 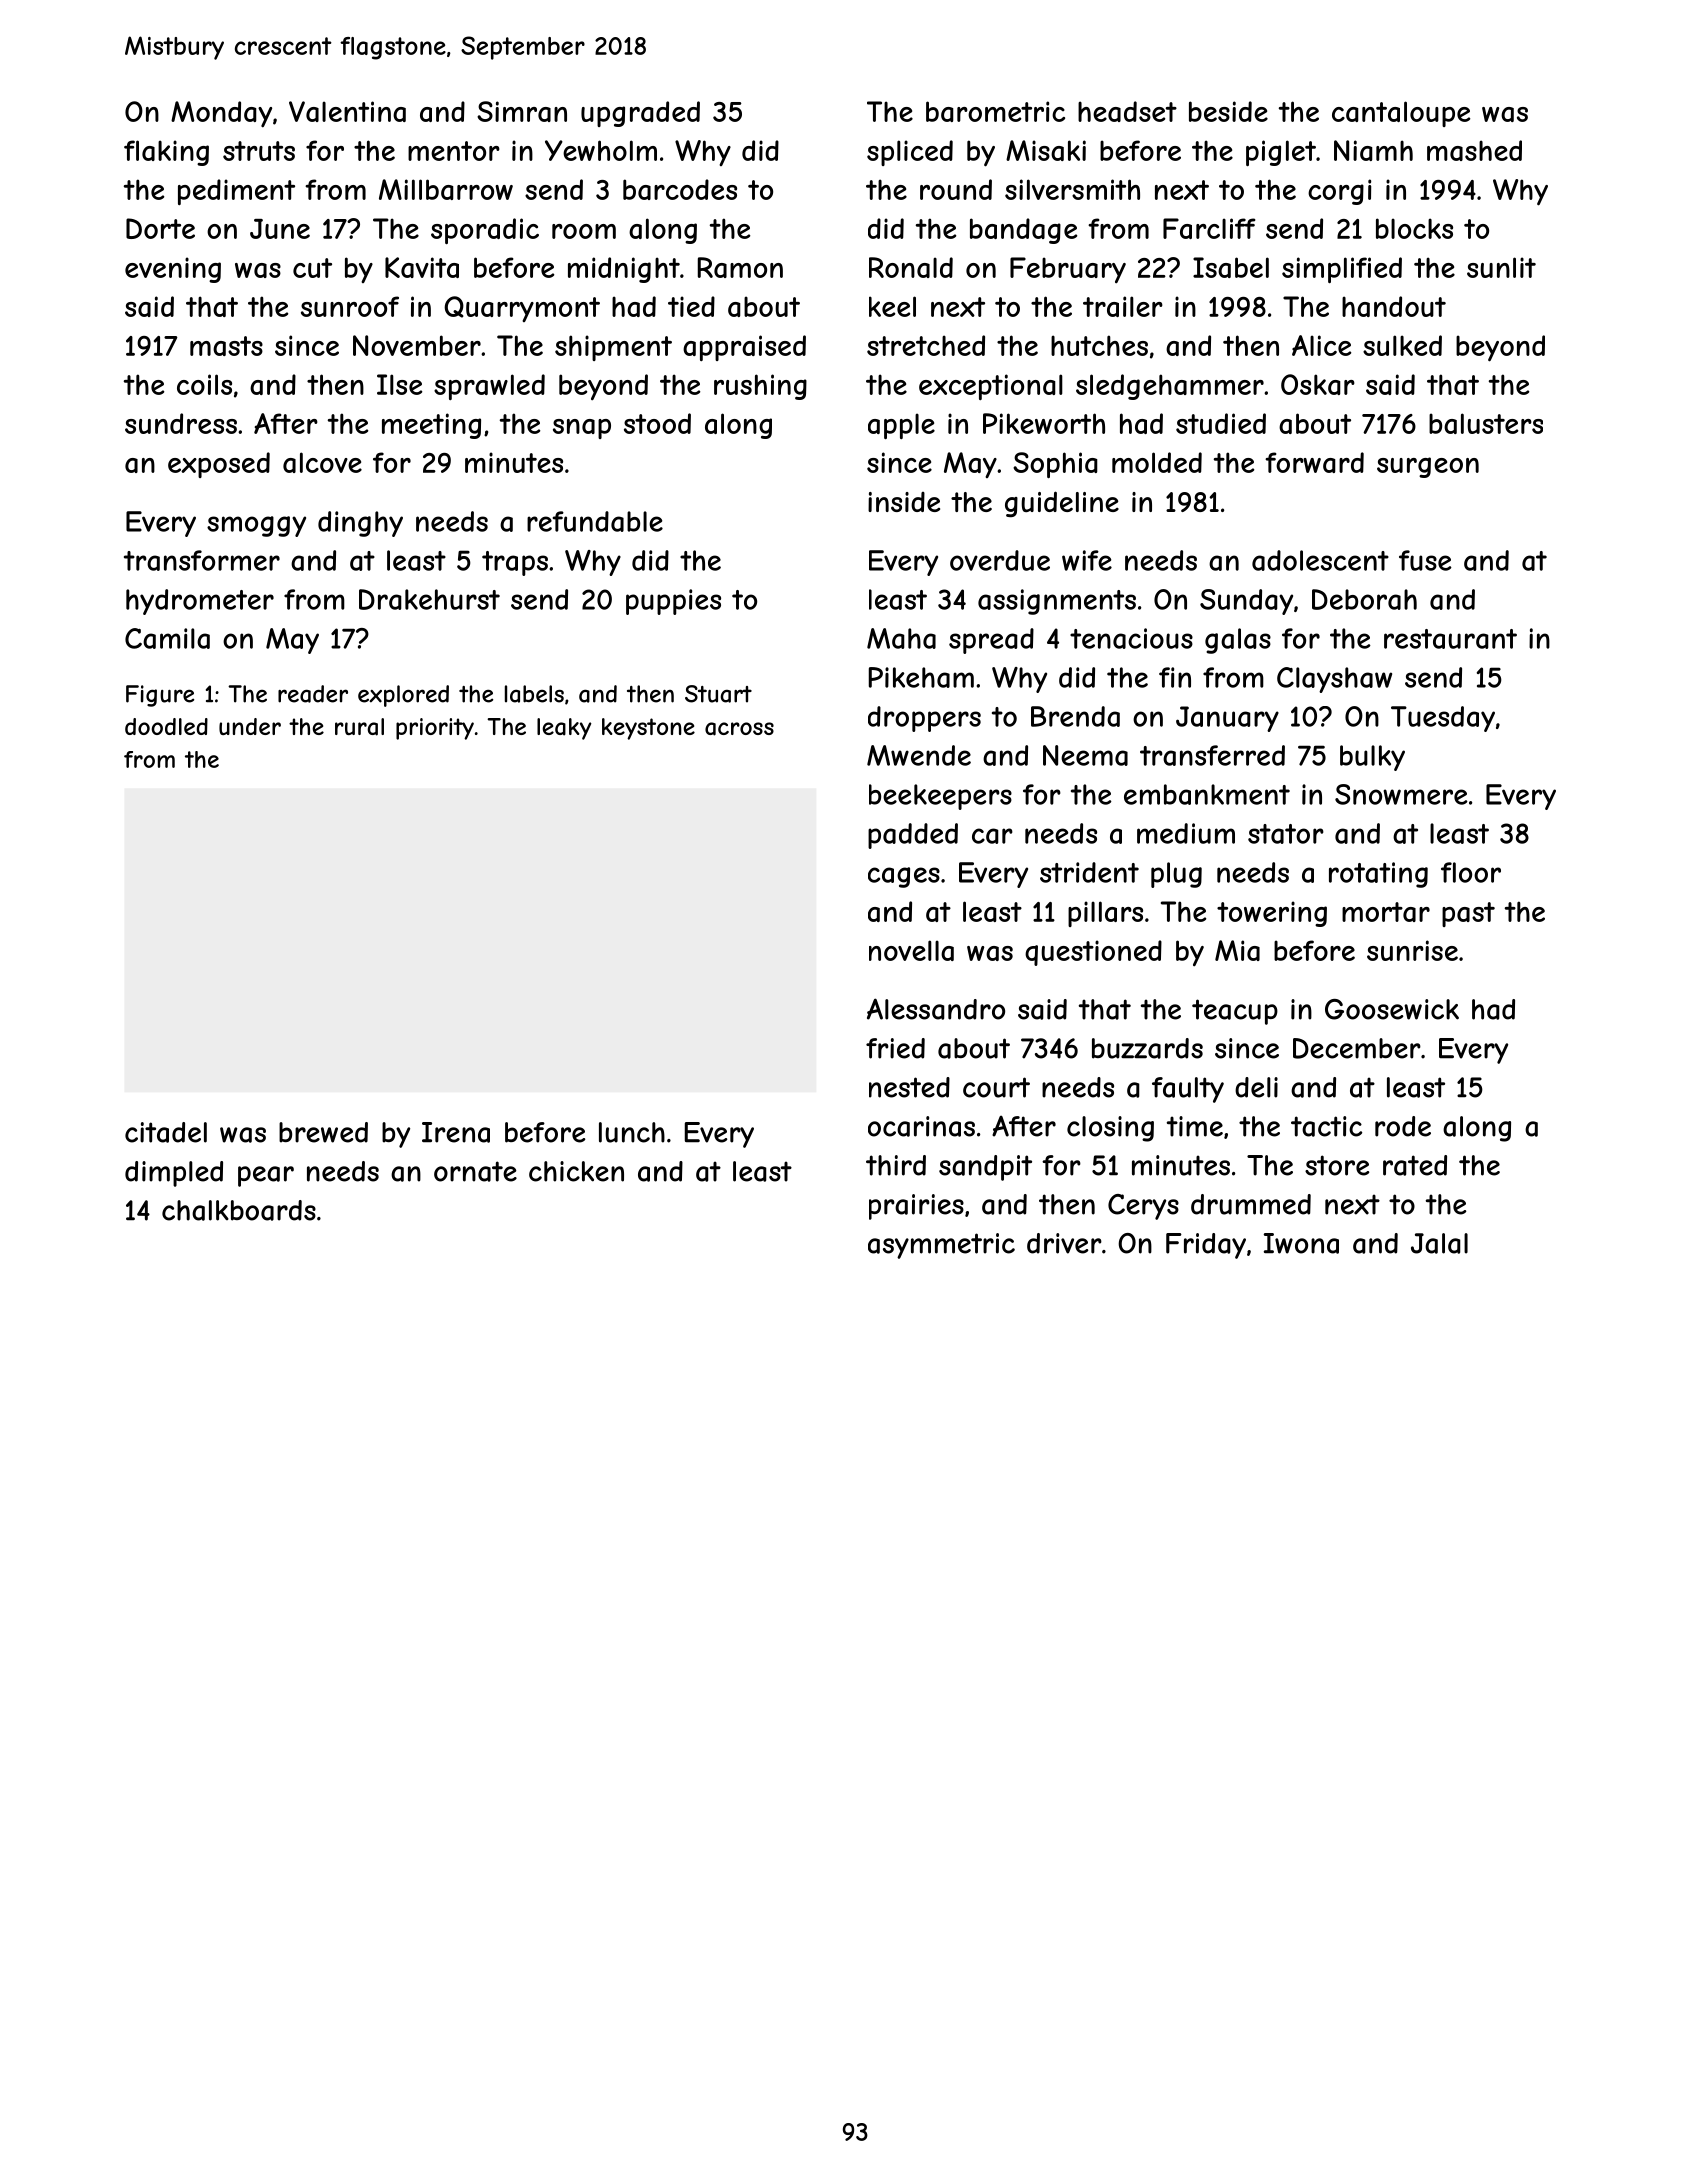 What do you see at coordinates (924, 719) in the page?
I see `droppers` at bounding box center [924, 719].
